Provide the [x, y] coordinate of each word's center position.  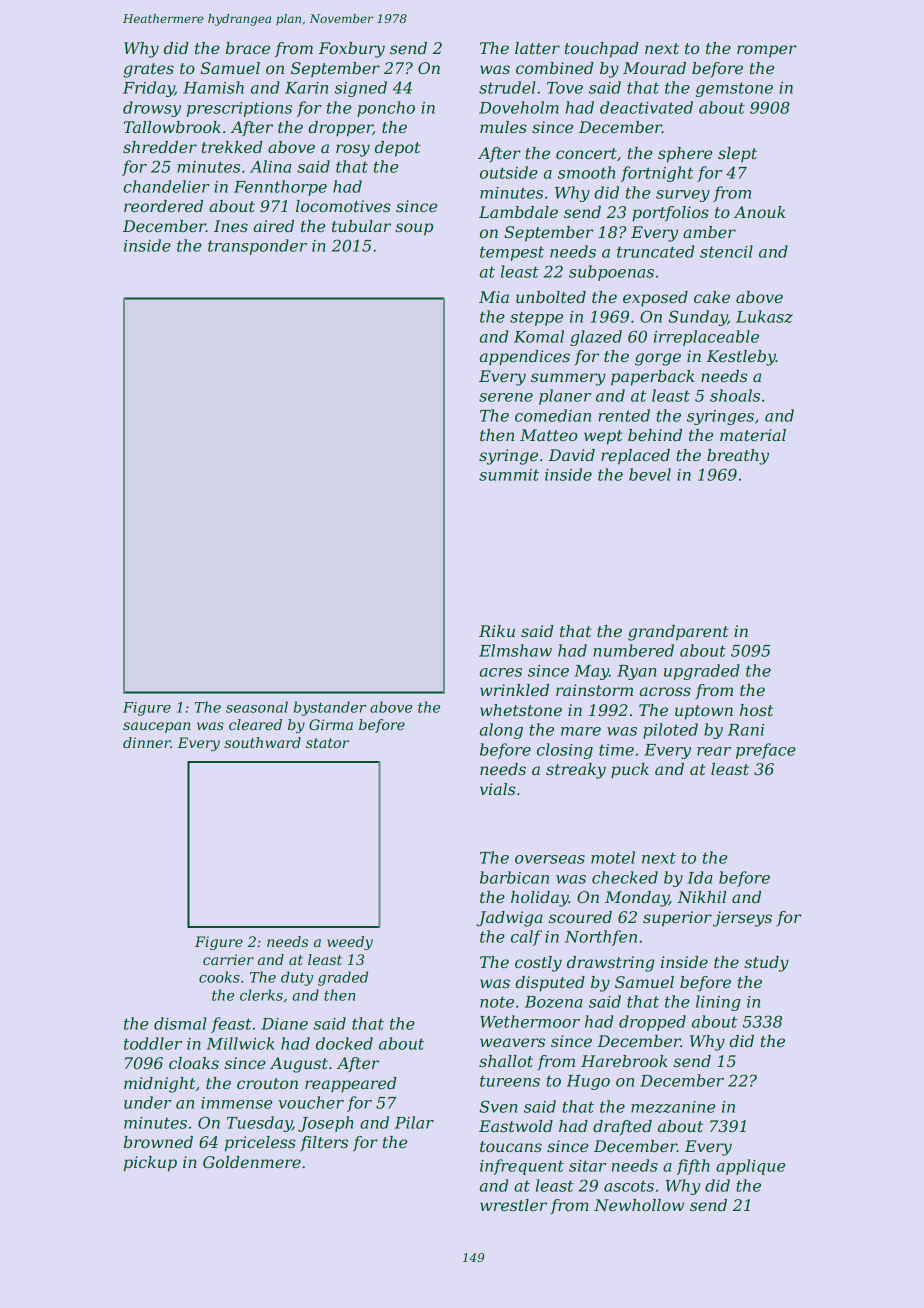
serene [506, 397]
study [766, 964]
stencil [726, 251]
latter [537, 48]
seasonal [257, 707]
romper [767, 51]
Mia [494, 297]
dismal [180, 1023]
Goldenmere [252, 1162]
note [497, 1002]
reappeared [351, 1085]
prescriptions [239, 109]
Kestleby [741, 358]
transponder [257, 247]
